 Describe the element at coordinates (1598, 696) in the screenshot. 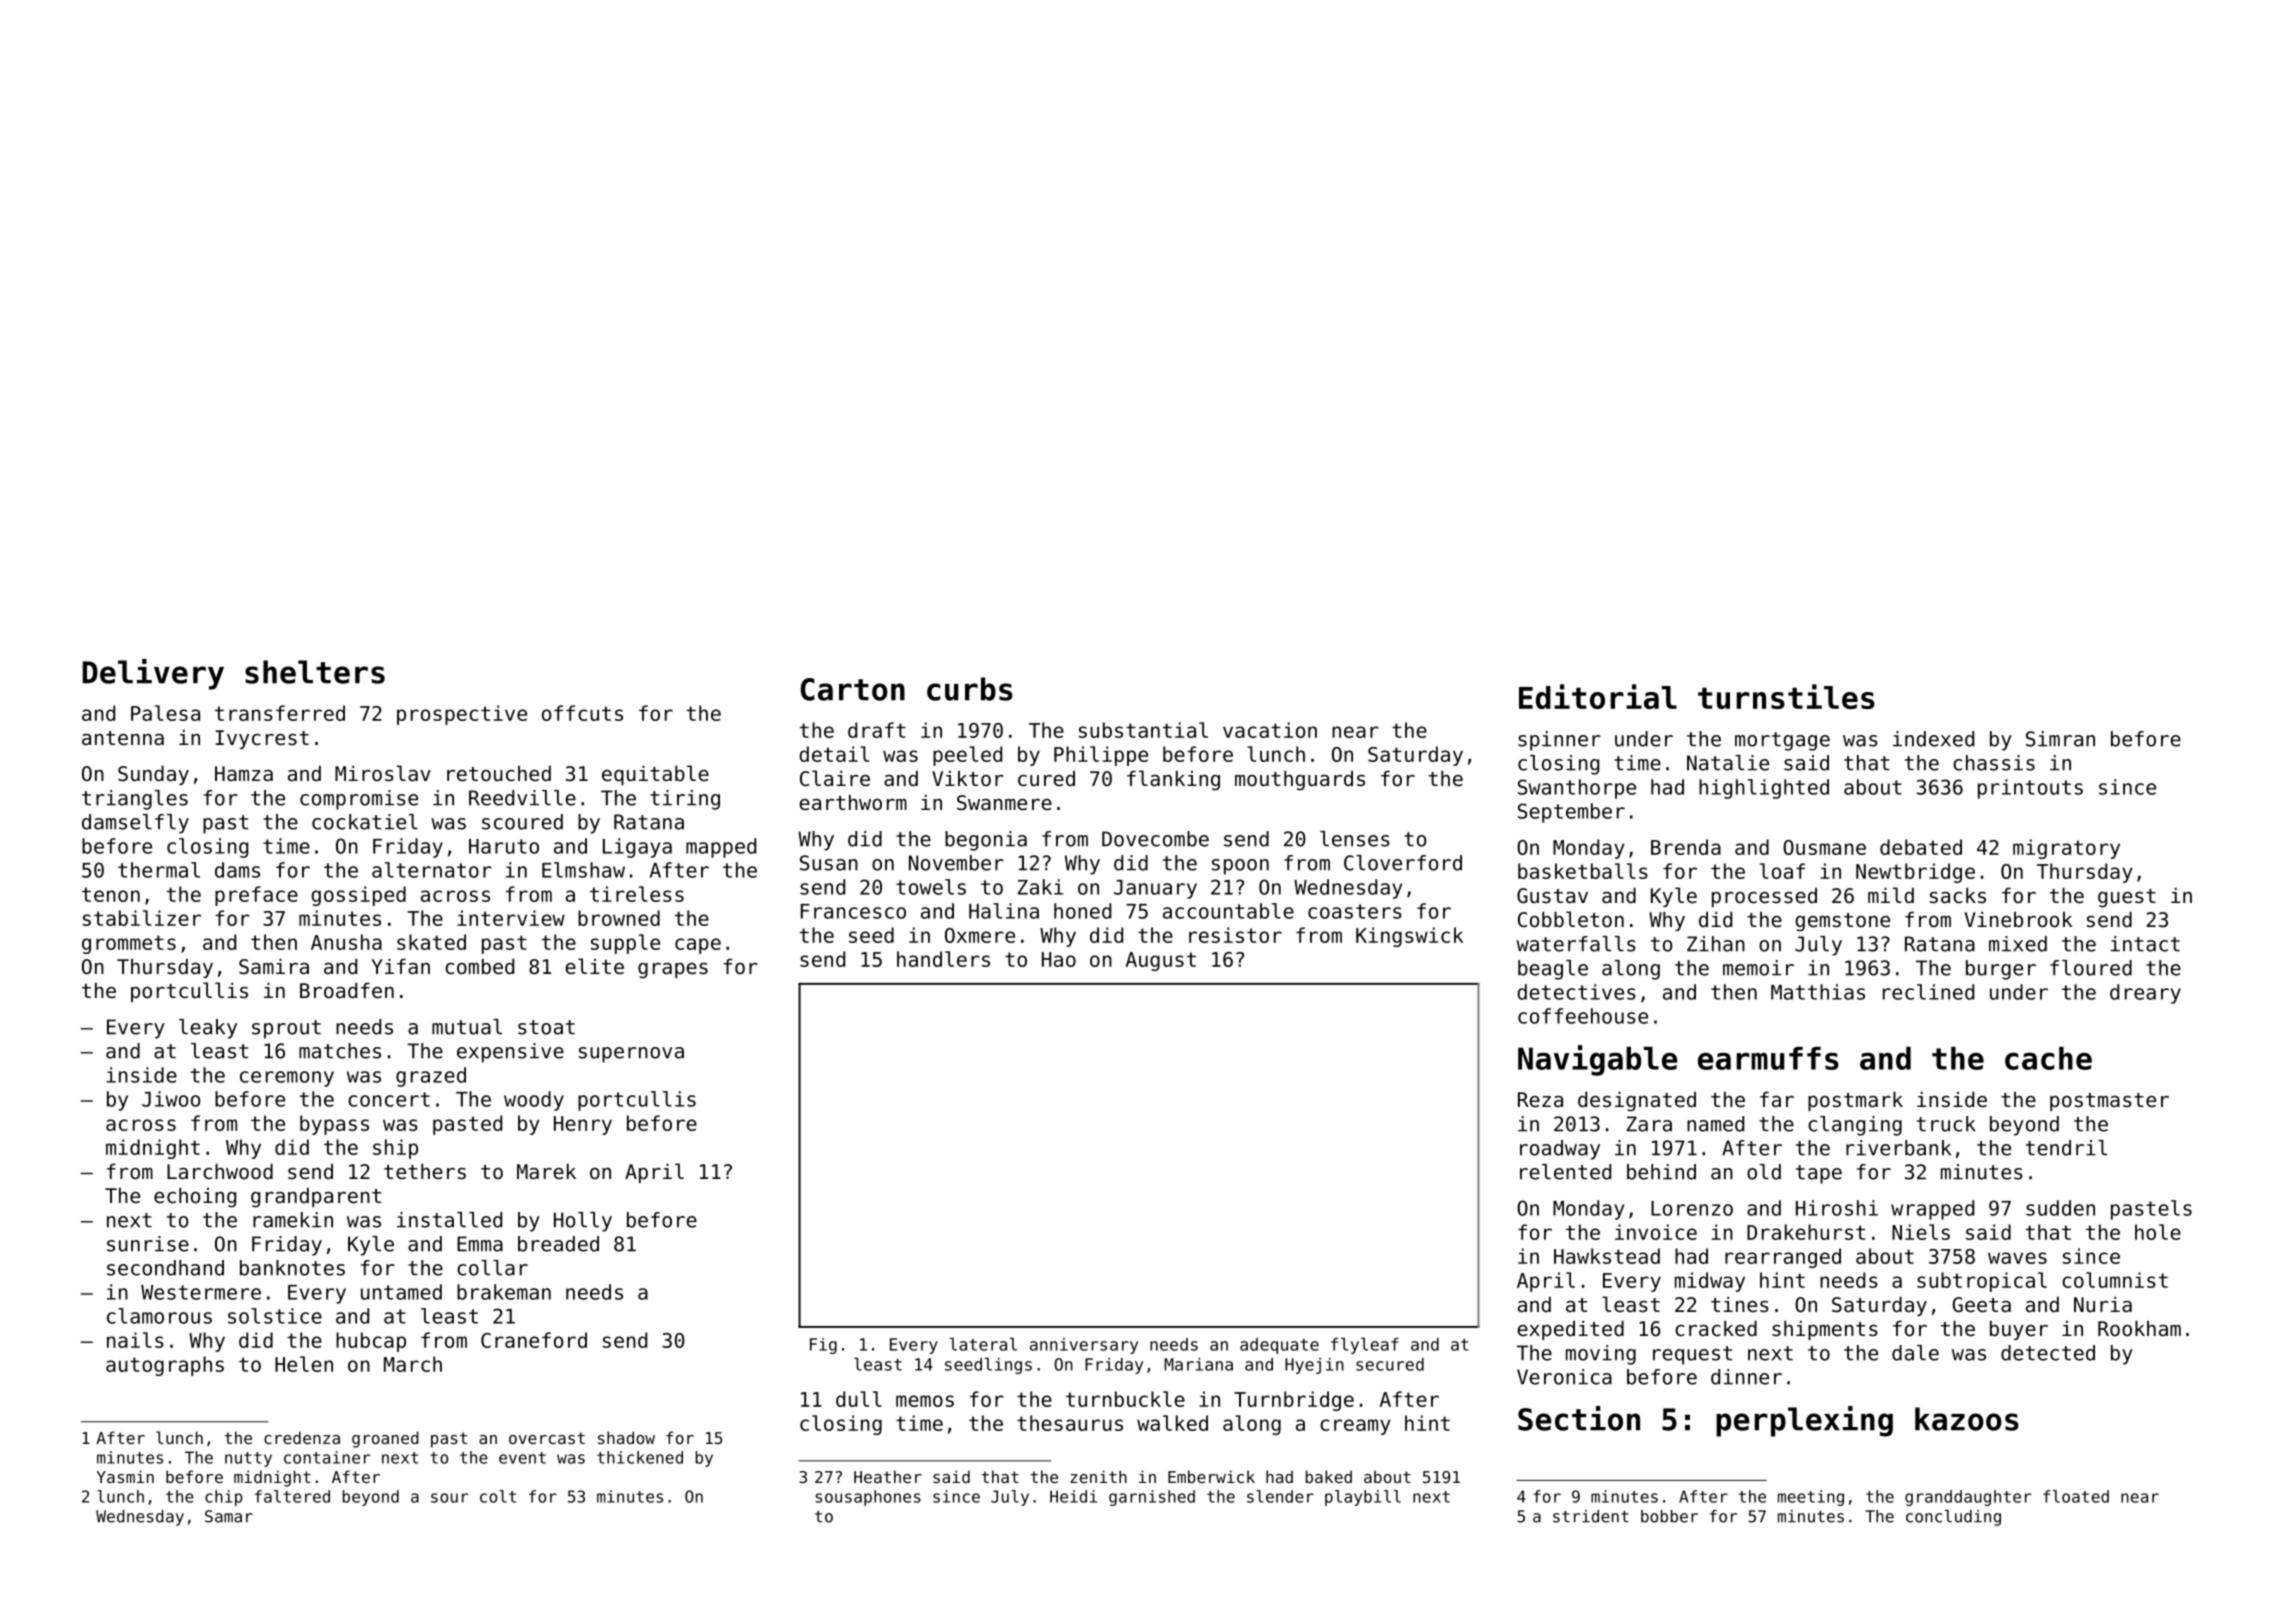

I see `Editorial` at that location.
